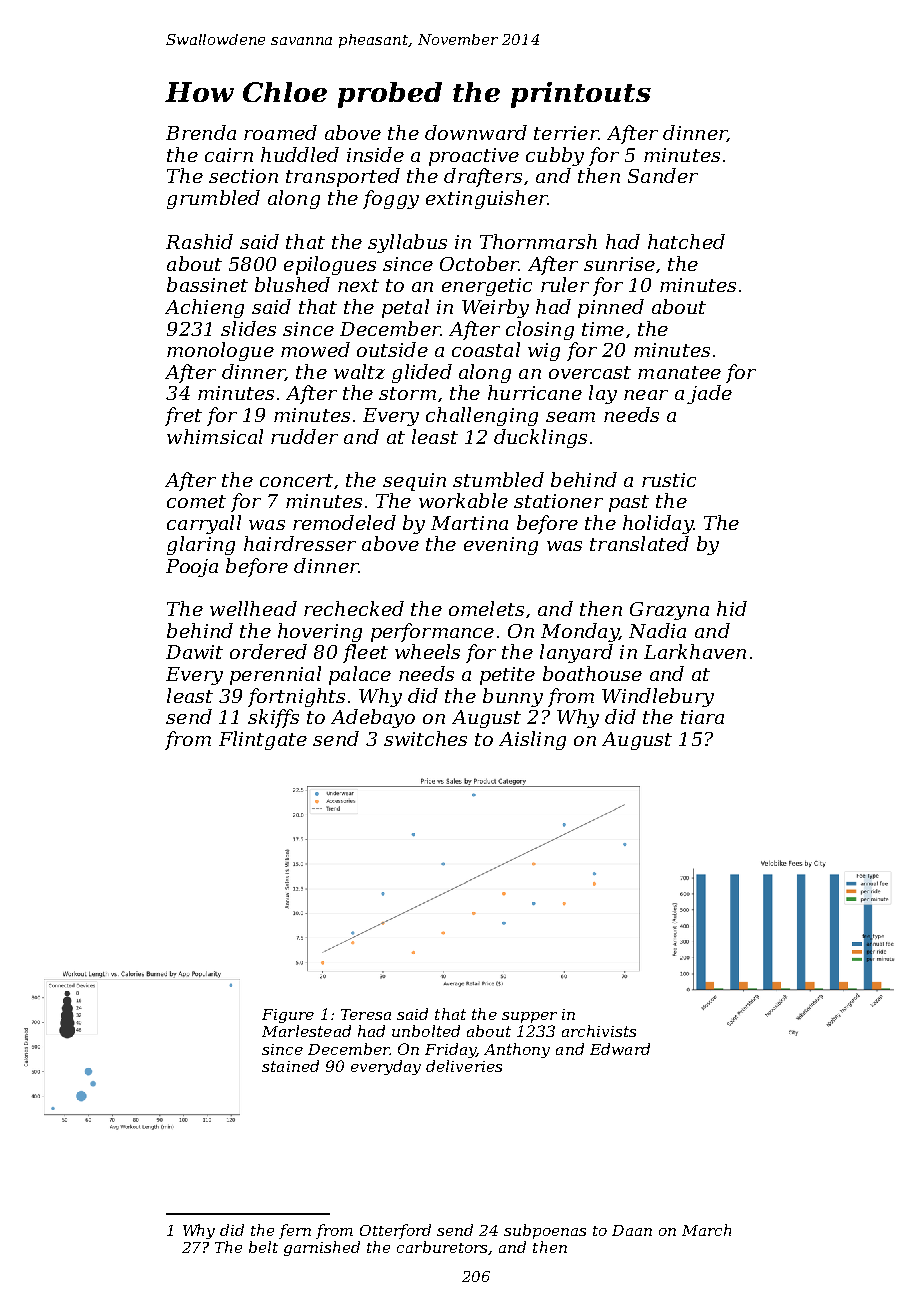 Image resolution: width=924 pixels, height=1311 pixels. Describe the element at coordinates (253, 608) in the screenshot. I see `wellhead` at that location.
